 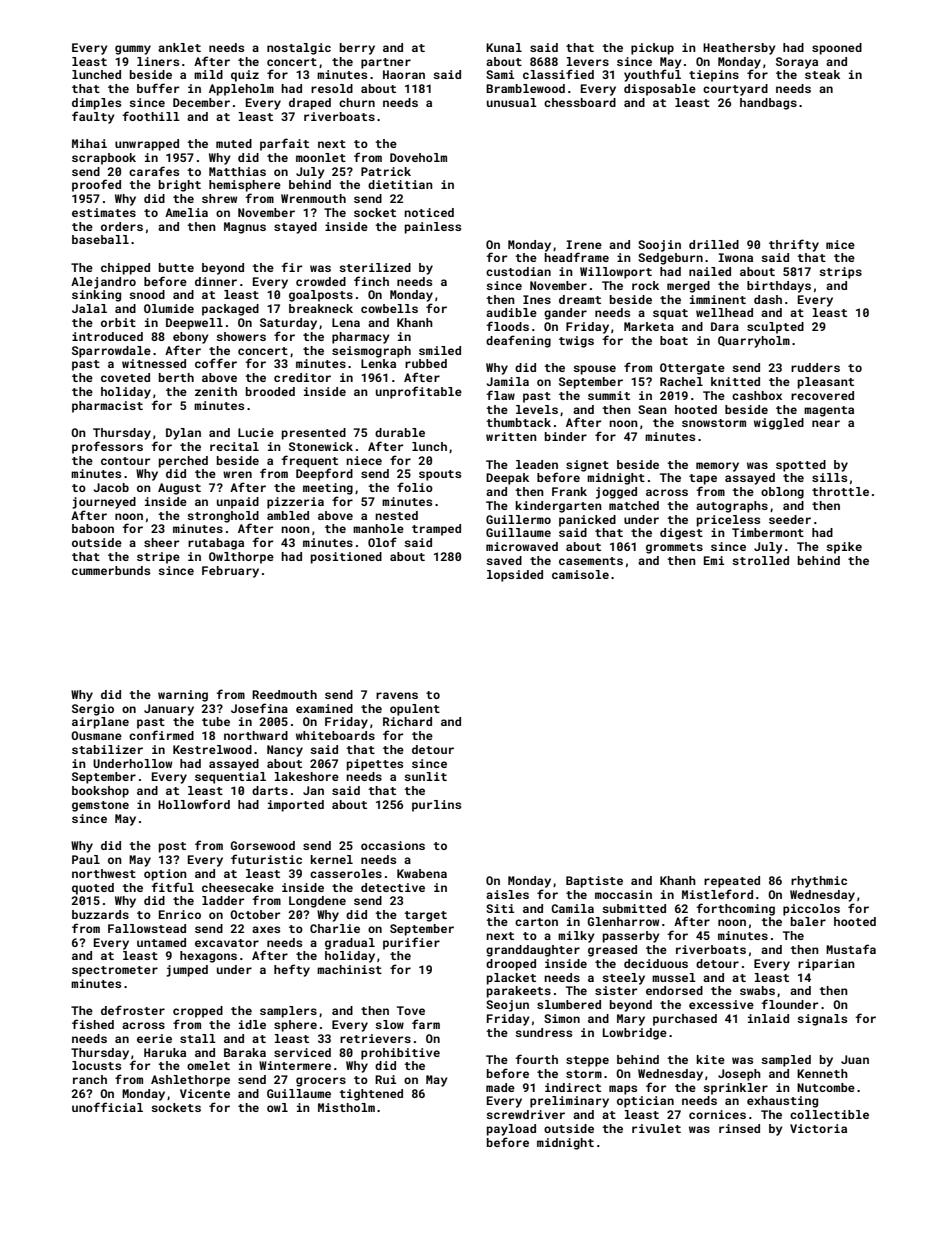 I want to click on signet, so click(x=587, y=466).
